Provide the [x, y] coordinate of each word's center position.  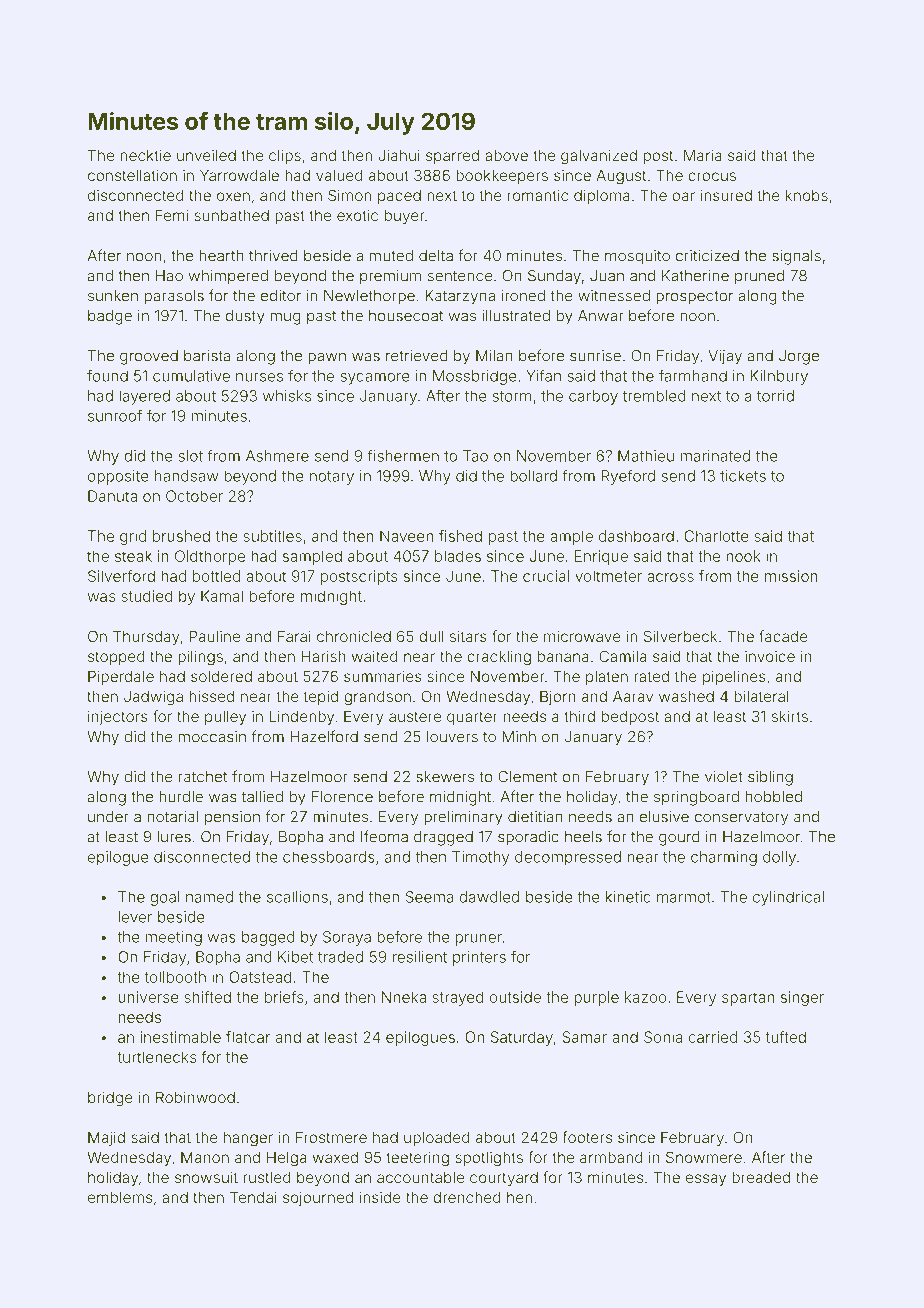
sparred [452, 156]
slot [190, 456]
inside [380, 1197]
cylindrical [788, 898]
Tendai [253, 1197]
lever [135, 917]
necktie [145, 155]
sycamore [375, 379]
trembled [654, 396]
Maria [703, 155]
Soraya [347, 938]
